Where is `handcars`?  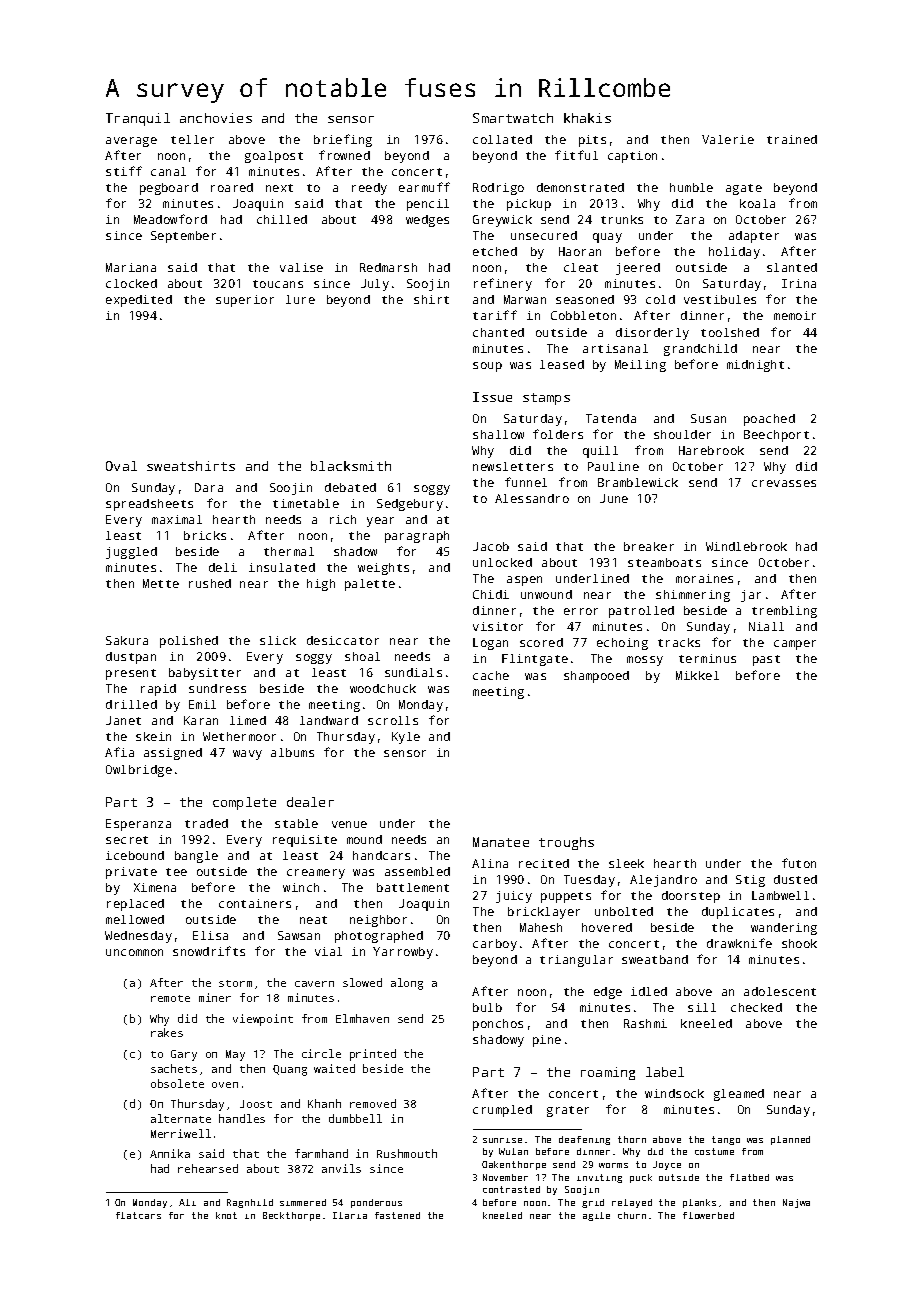
handcars is located at coordinates (381, 855).
